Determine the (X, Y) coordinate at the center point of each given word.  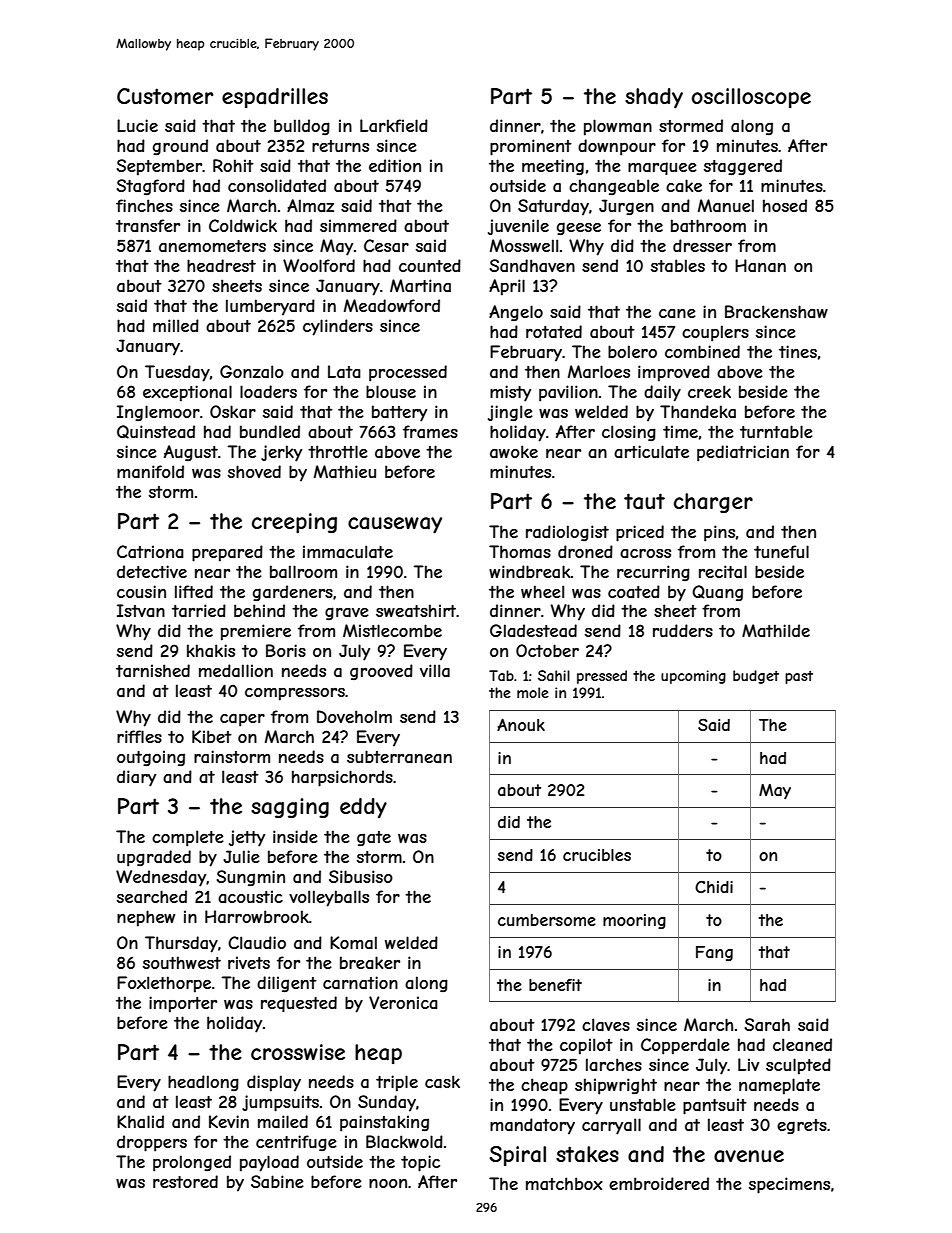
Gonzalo (252, 371)
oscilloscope (751, 98)
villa (435, 670)
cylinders (338, 327)
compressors (295, 694)
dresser (702, 245)
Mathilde (776, 630)
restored (185, 1181)
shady (654, 98)
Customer (165, 96)
